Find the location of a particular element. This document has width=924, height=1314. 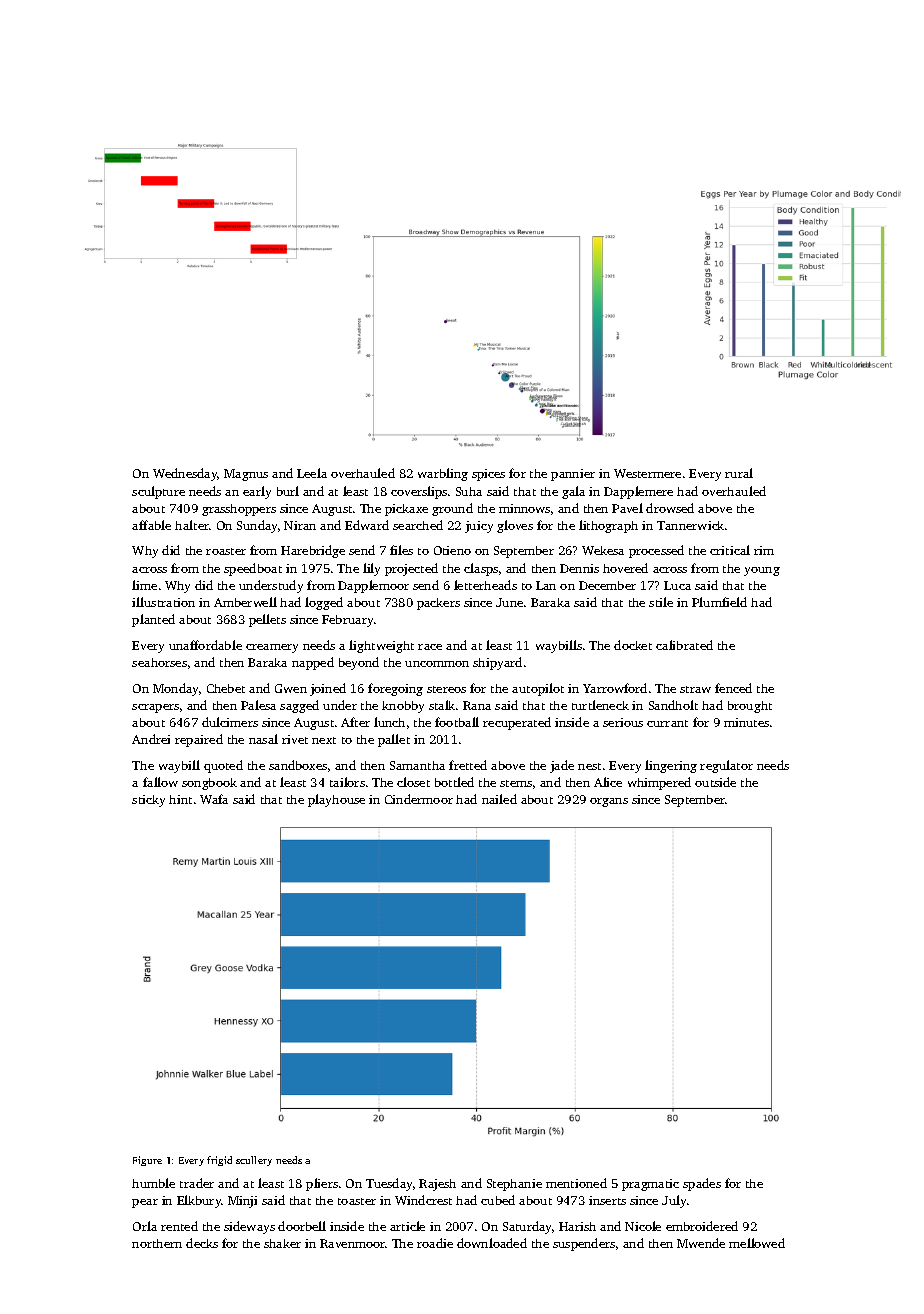

spices is located at coordinates (488, 475).
